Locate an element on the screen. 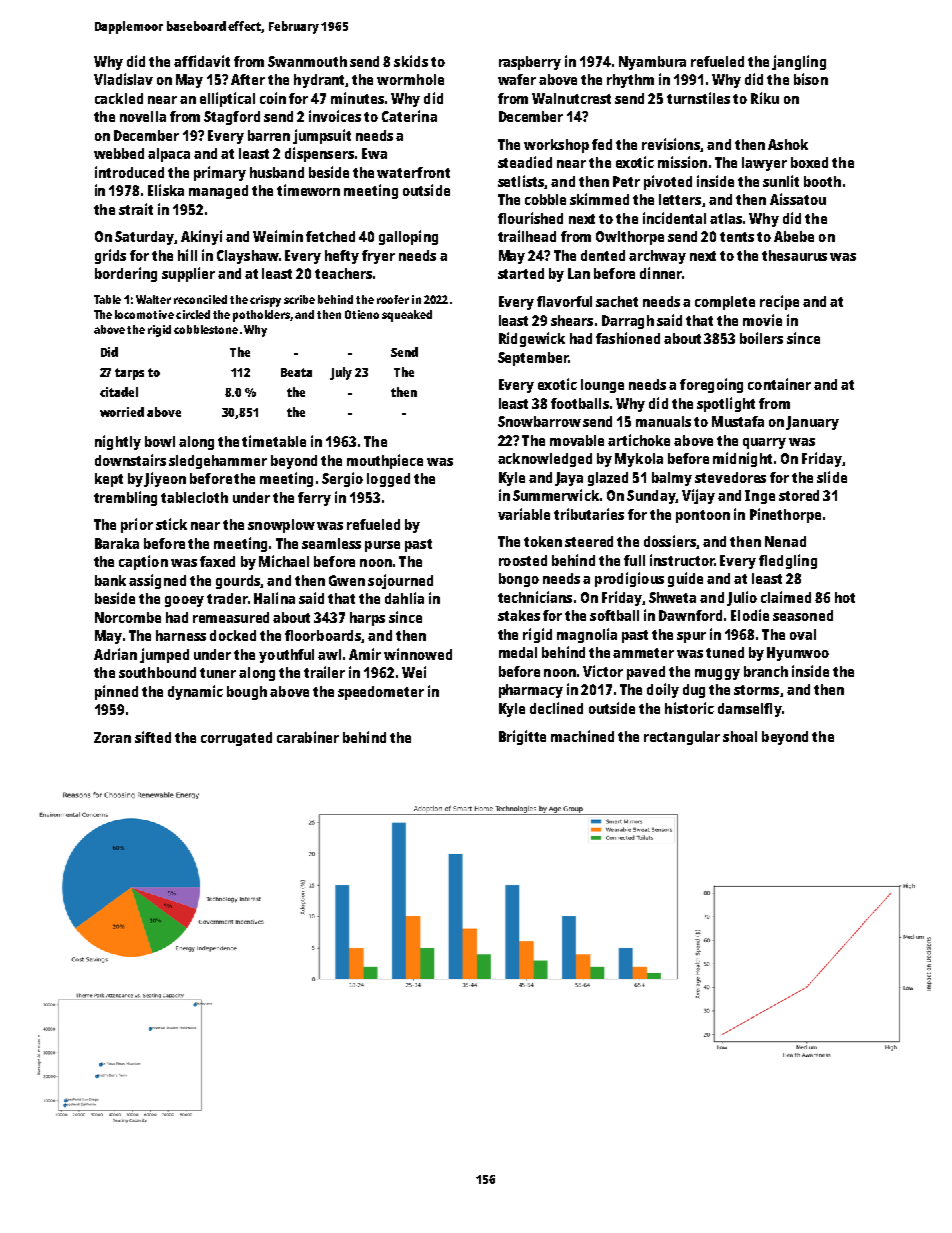  acknowledged is located at coordinates (545, 460).
